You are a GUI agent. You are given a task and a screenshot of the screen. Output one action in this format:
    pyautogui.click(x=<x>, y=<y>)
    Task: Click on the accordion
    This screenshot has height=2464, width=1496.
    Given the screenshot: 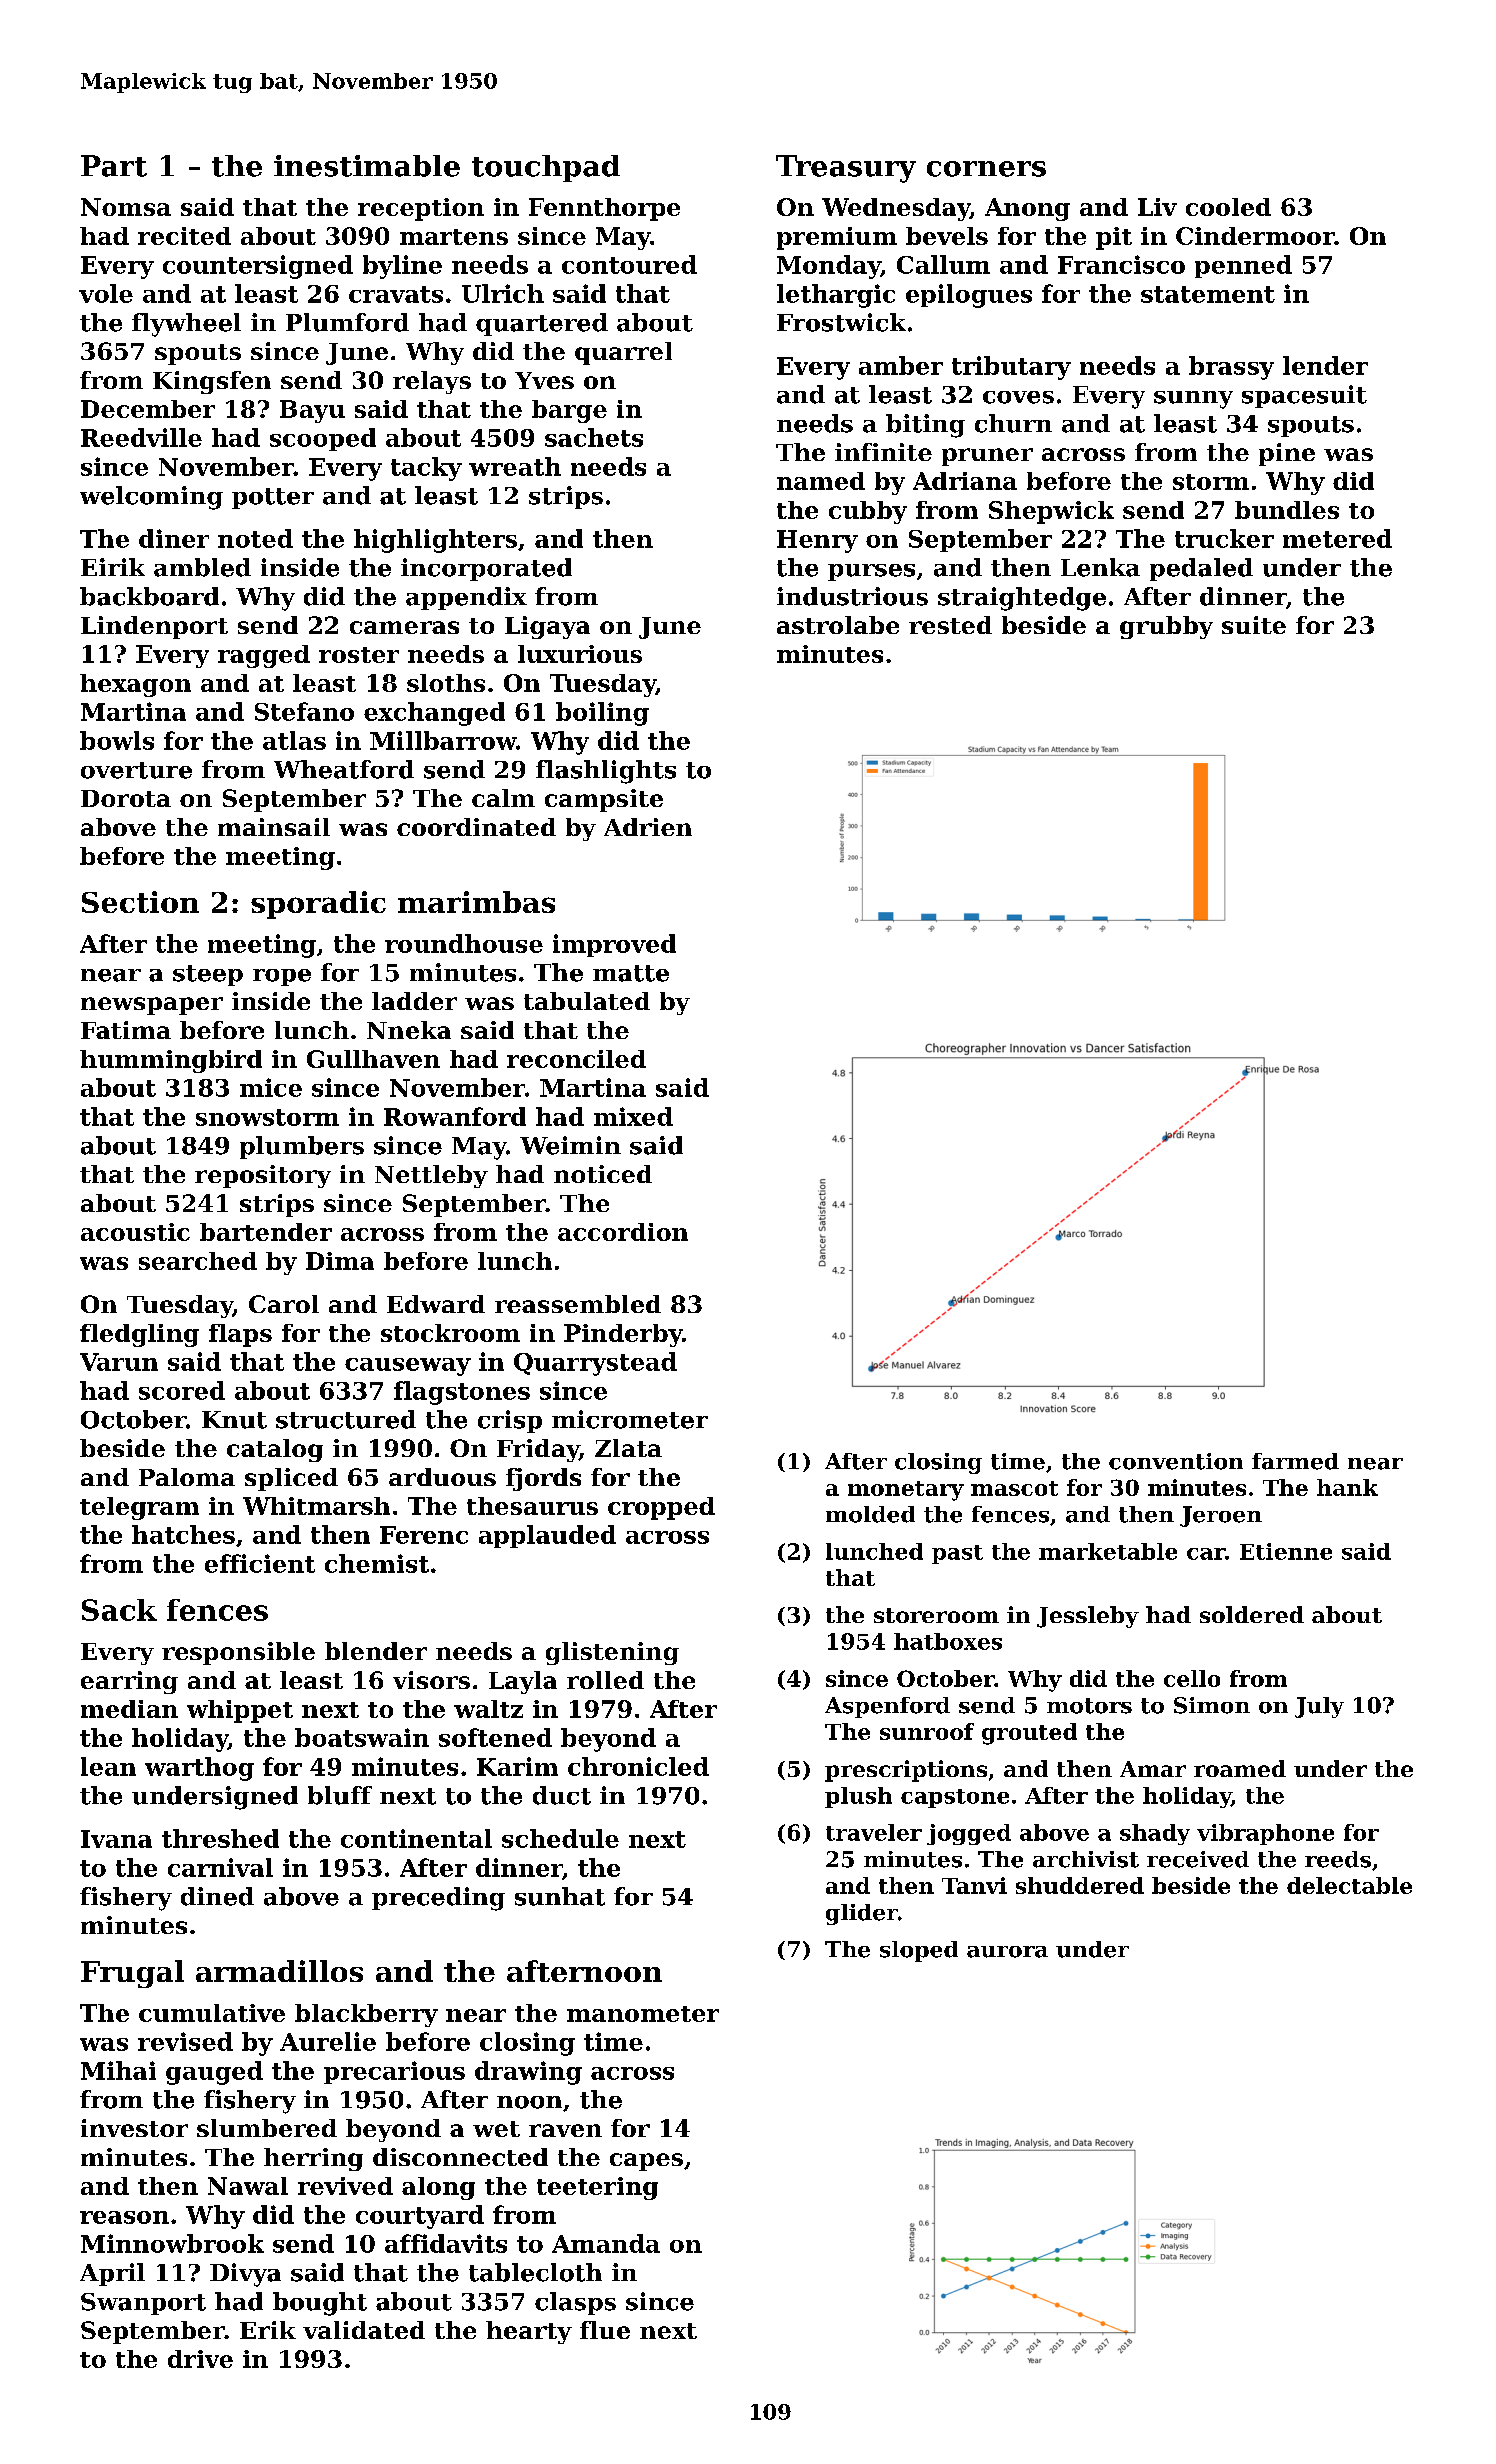 What is the action you would take?
    pyautogui.click(x=623, y=1232)
